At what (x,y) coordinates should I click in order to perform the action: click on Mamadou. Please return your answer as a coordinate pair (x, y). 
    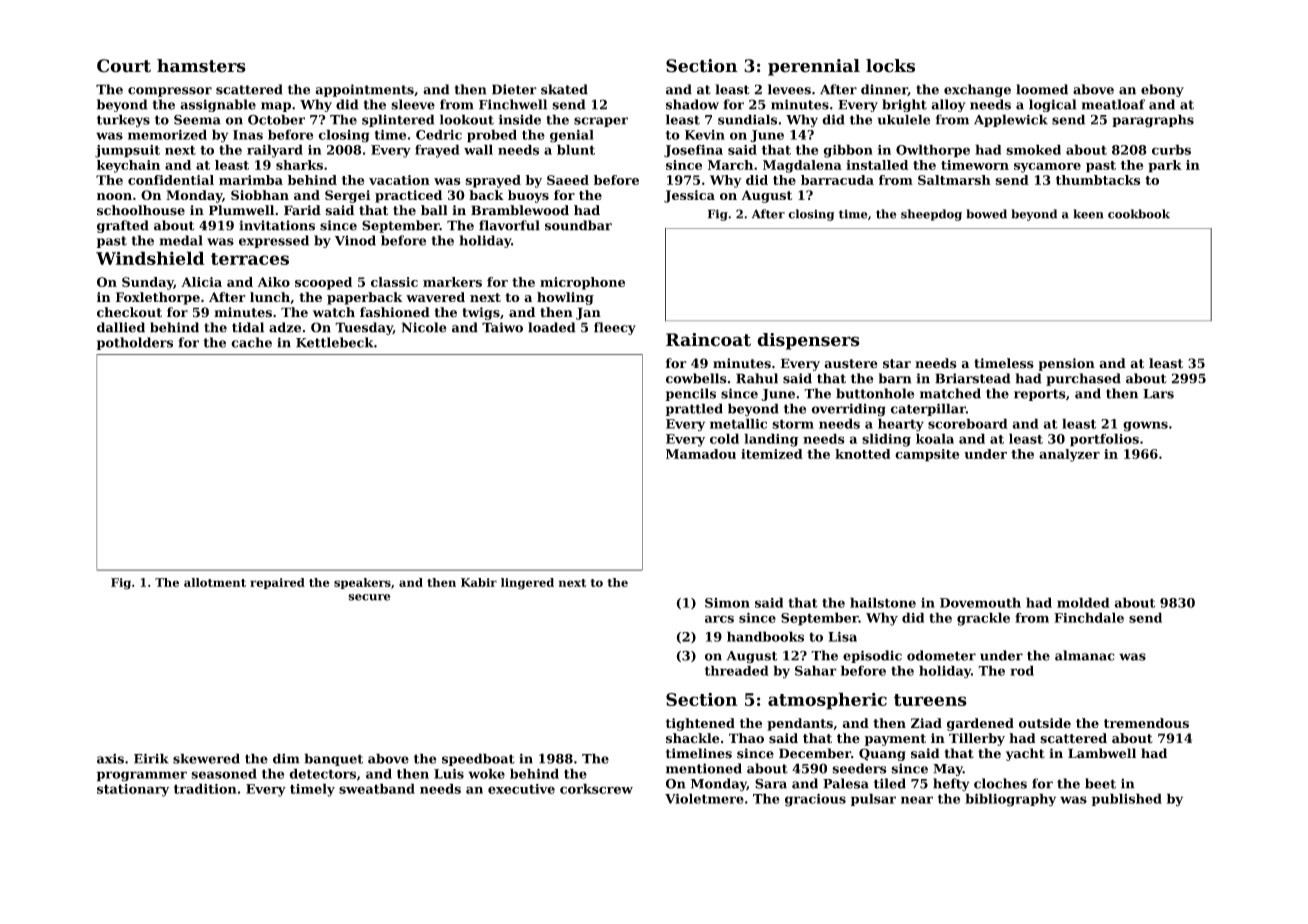
    Looking at the image, I should click on (701, 454).
